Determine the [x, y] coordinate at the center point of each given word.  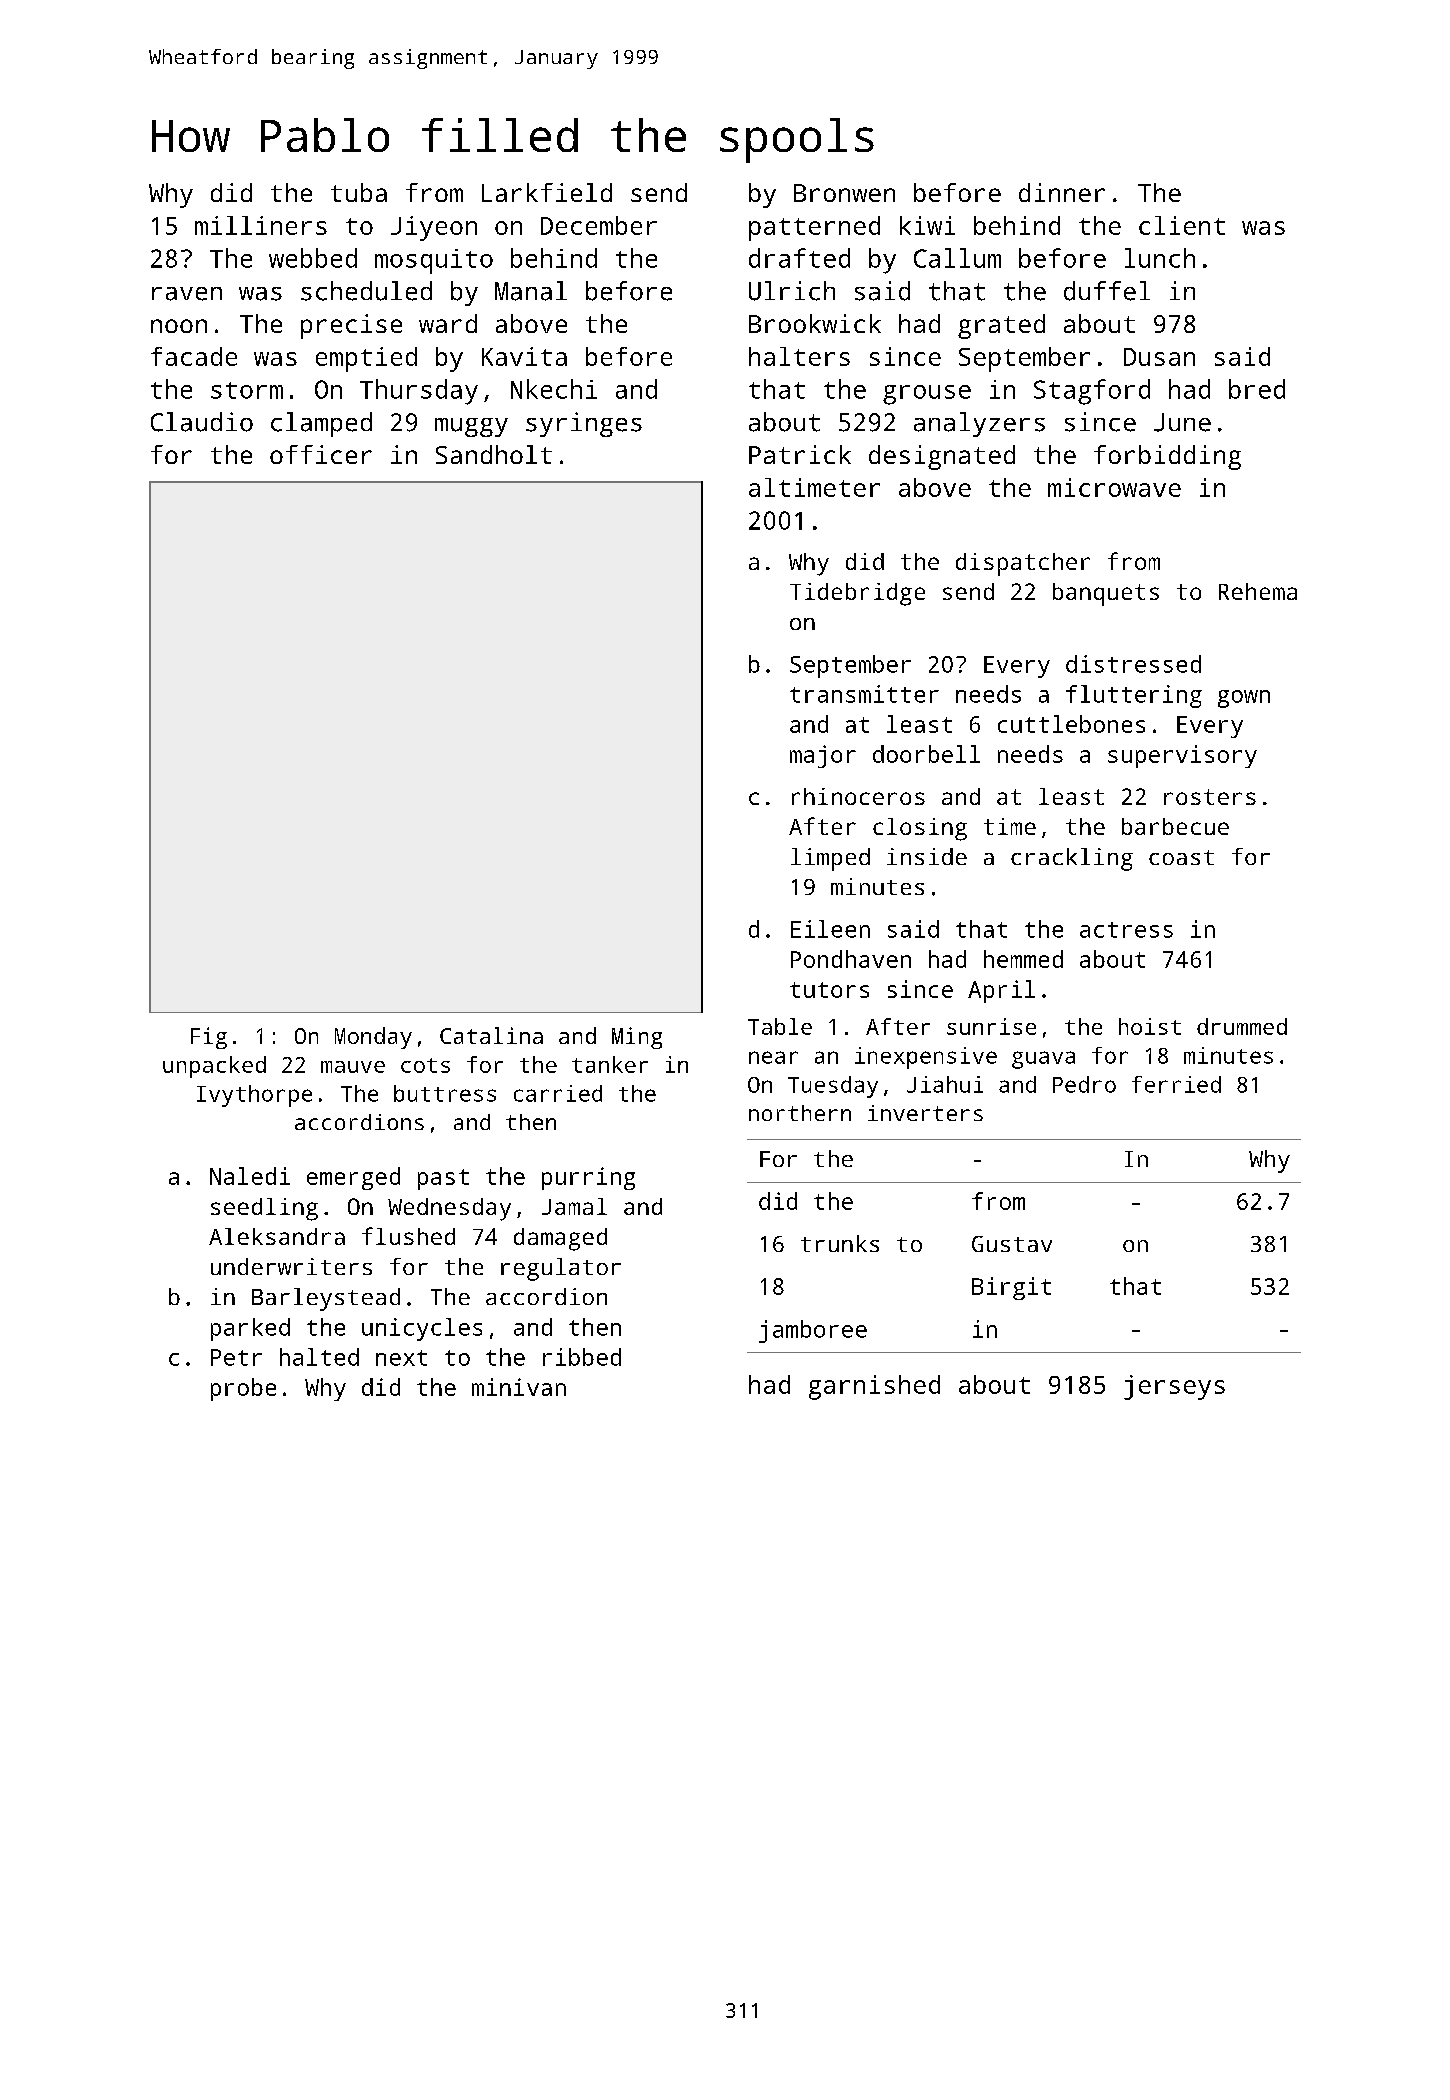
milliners [261, 225]
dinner [1062, 192]
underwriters [291, 1266]
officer [321, 454]
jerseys [1174, 1387]
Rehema [1258, 591]
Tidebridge [857, 594]
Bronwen [844, 193]
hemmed [1023, 959]
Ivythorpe [254, 1096]
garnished [874, 1387]
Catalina [491, 1035]
